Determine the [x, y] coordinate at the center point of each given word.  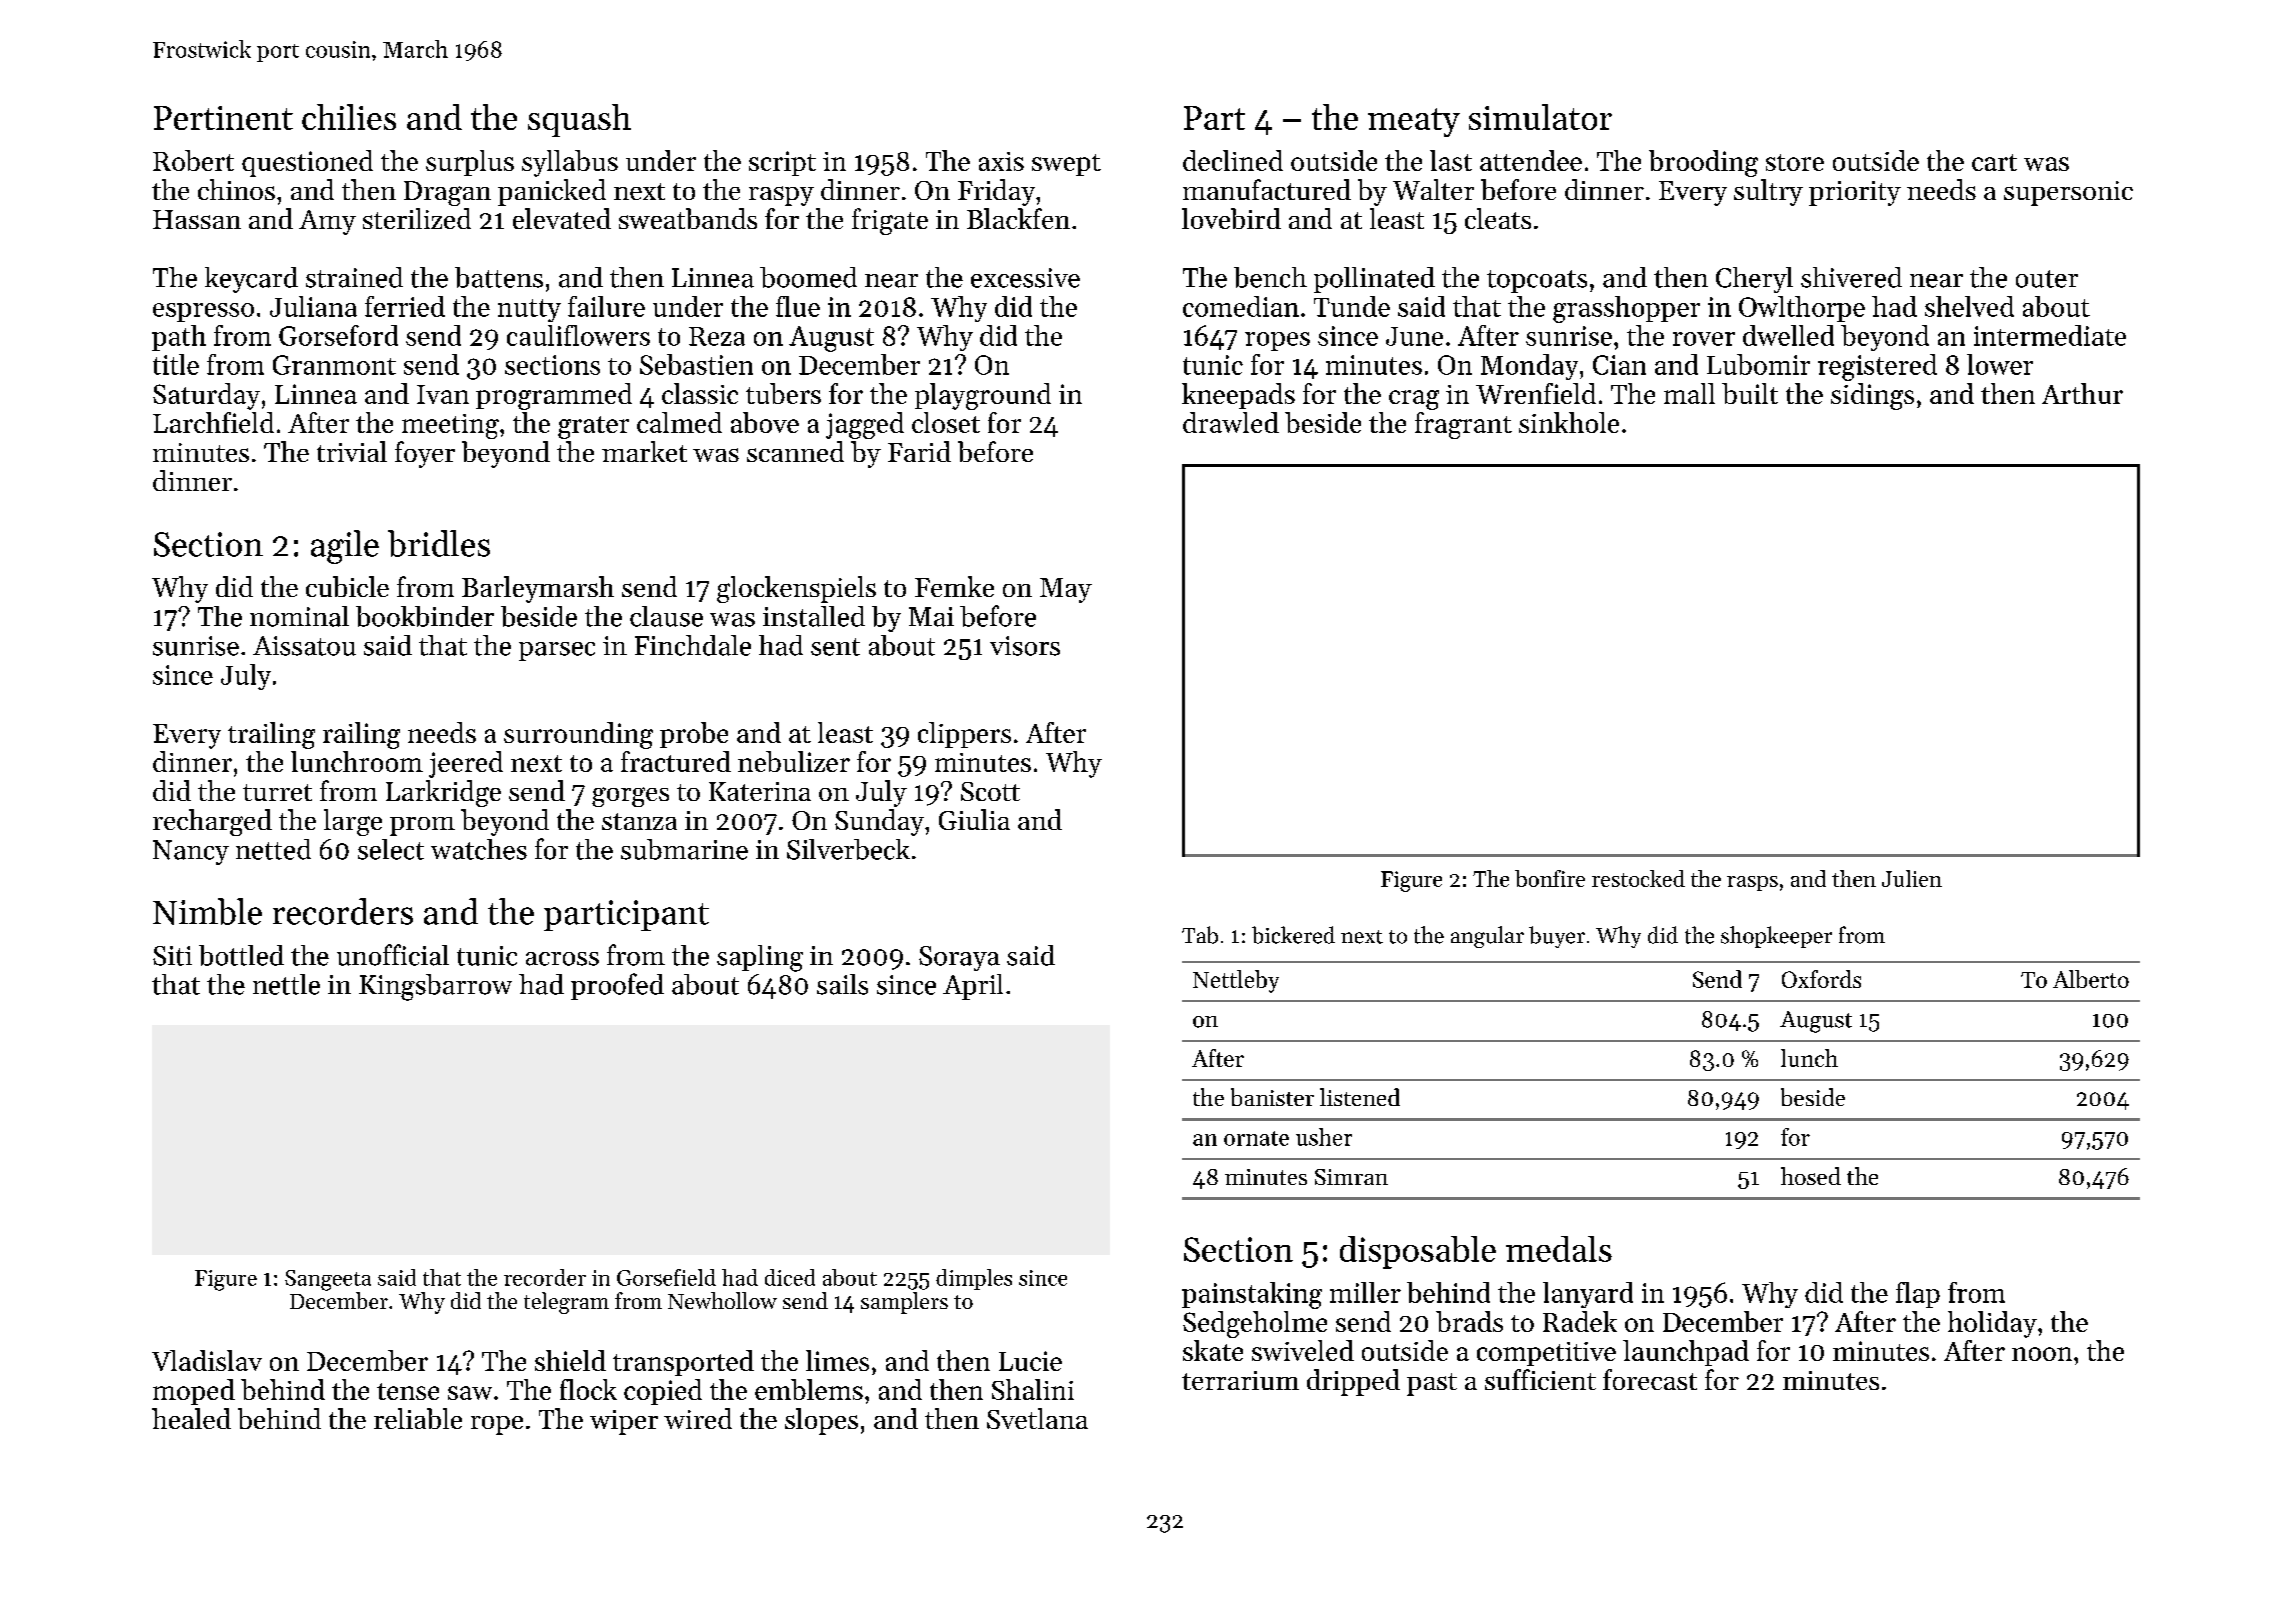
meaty [1414, 122]
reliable [418, 1418]
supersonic [2068, 193]
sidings [1872, 396]
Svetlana [1037, 1418]
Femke [954, 586]
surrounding [578, 735]
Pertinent [223, 118]
